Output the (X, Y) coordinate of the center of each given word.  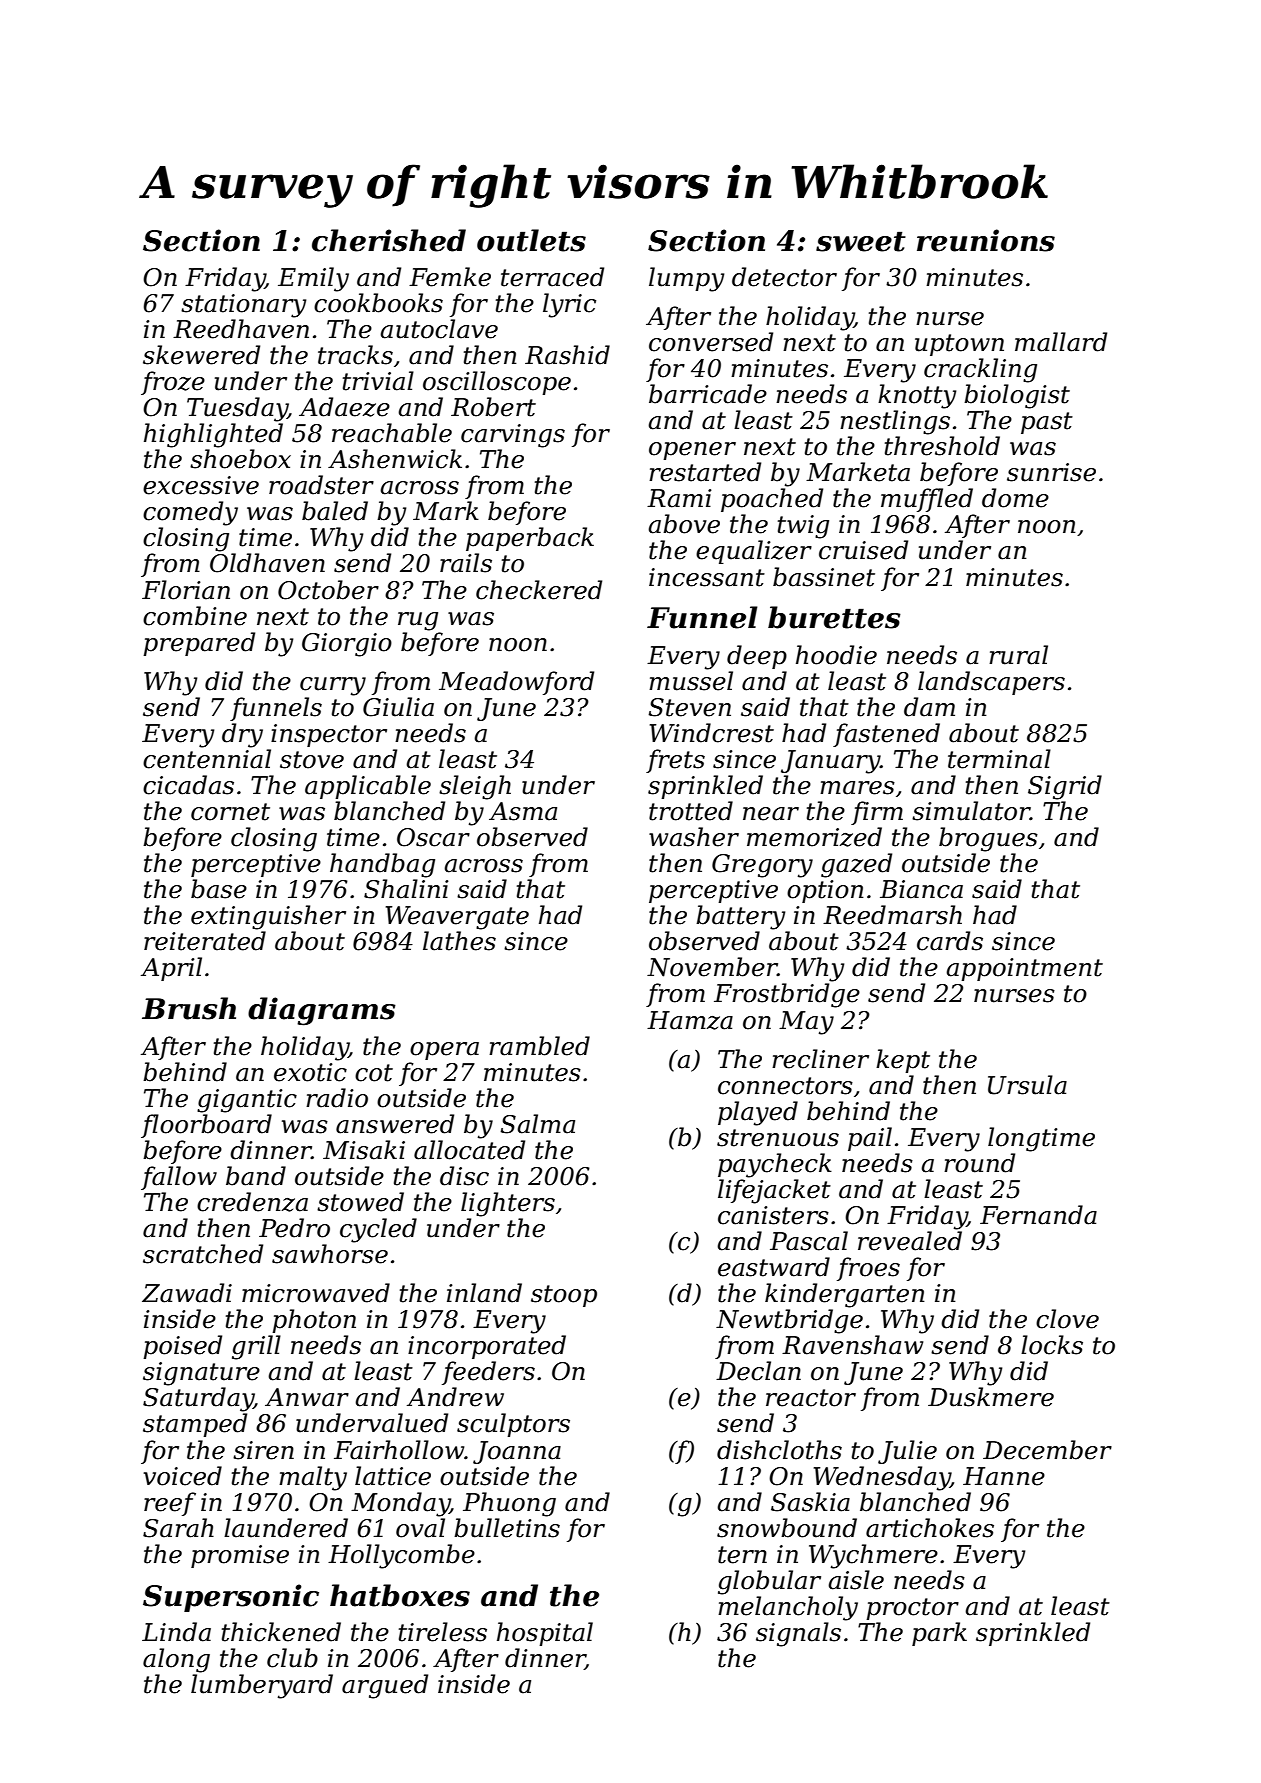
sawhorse (330, 1254)
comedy (190, 513)
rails (466, 563)
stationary (243, 306)
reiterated (205, 941)
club (292, 1658)
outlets (531, 240)
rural (1018, 655)
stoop (564, 1296)
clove (1067, 1319)
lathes (459, 941)
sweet (861, 241)
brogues (988, 839)
